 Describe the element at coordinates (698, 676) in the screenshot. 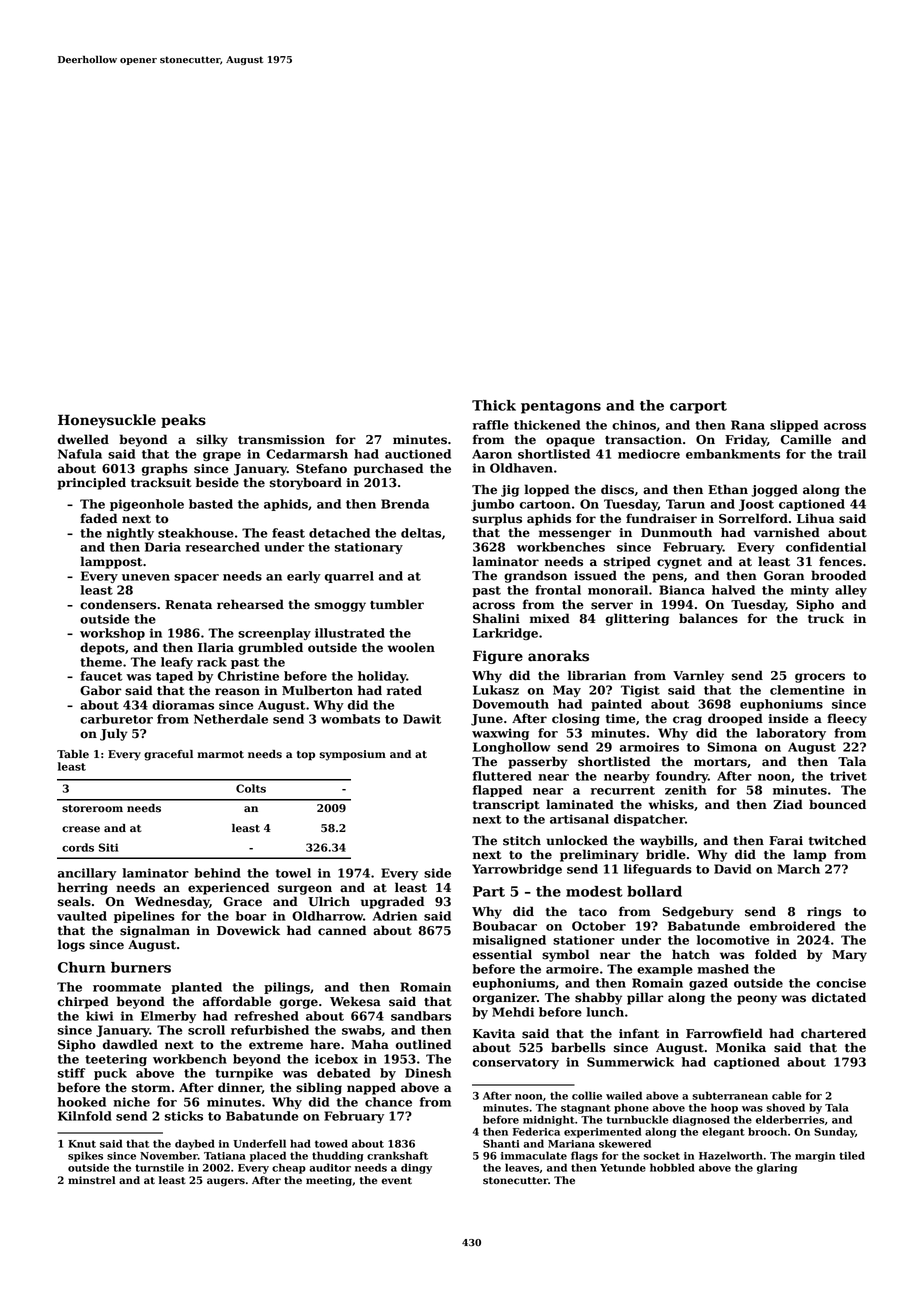

I see `Varnley` at that location.
